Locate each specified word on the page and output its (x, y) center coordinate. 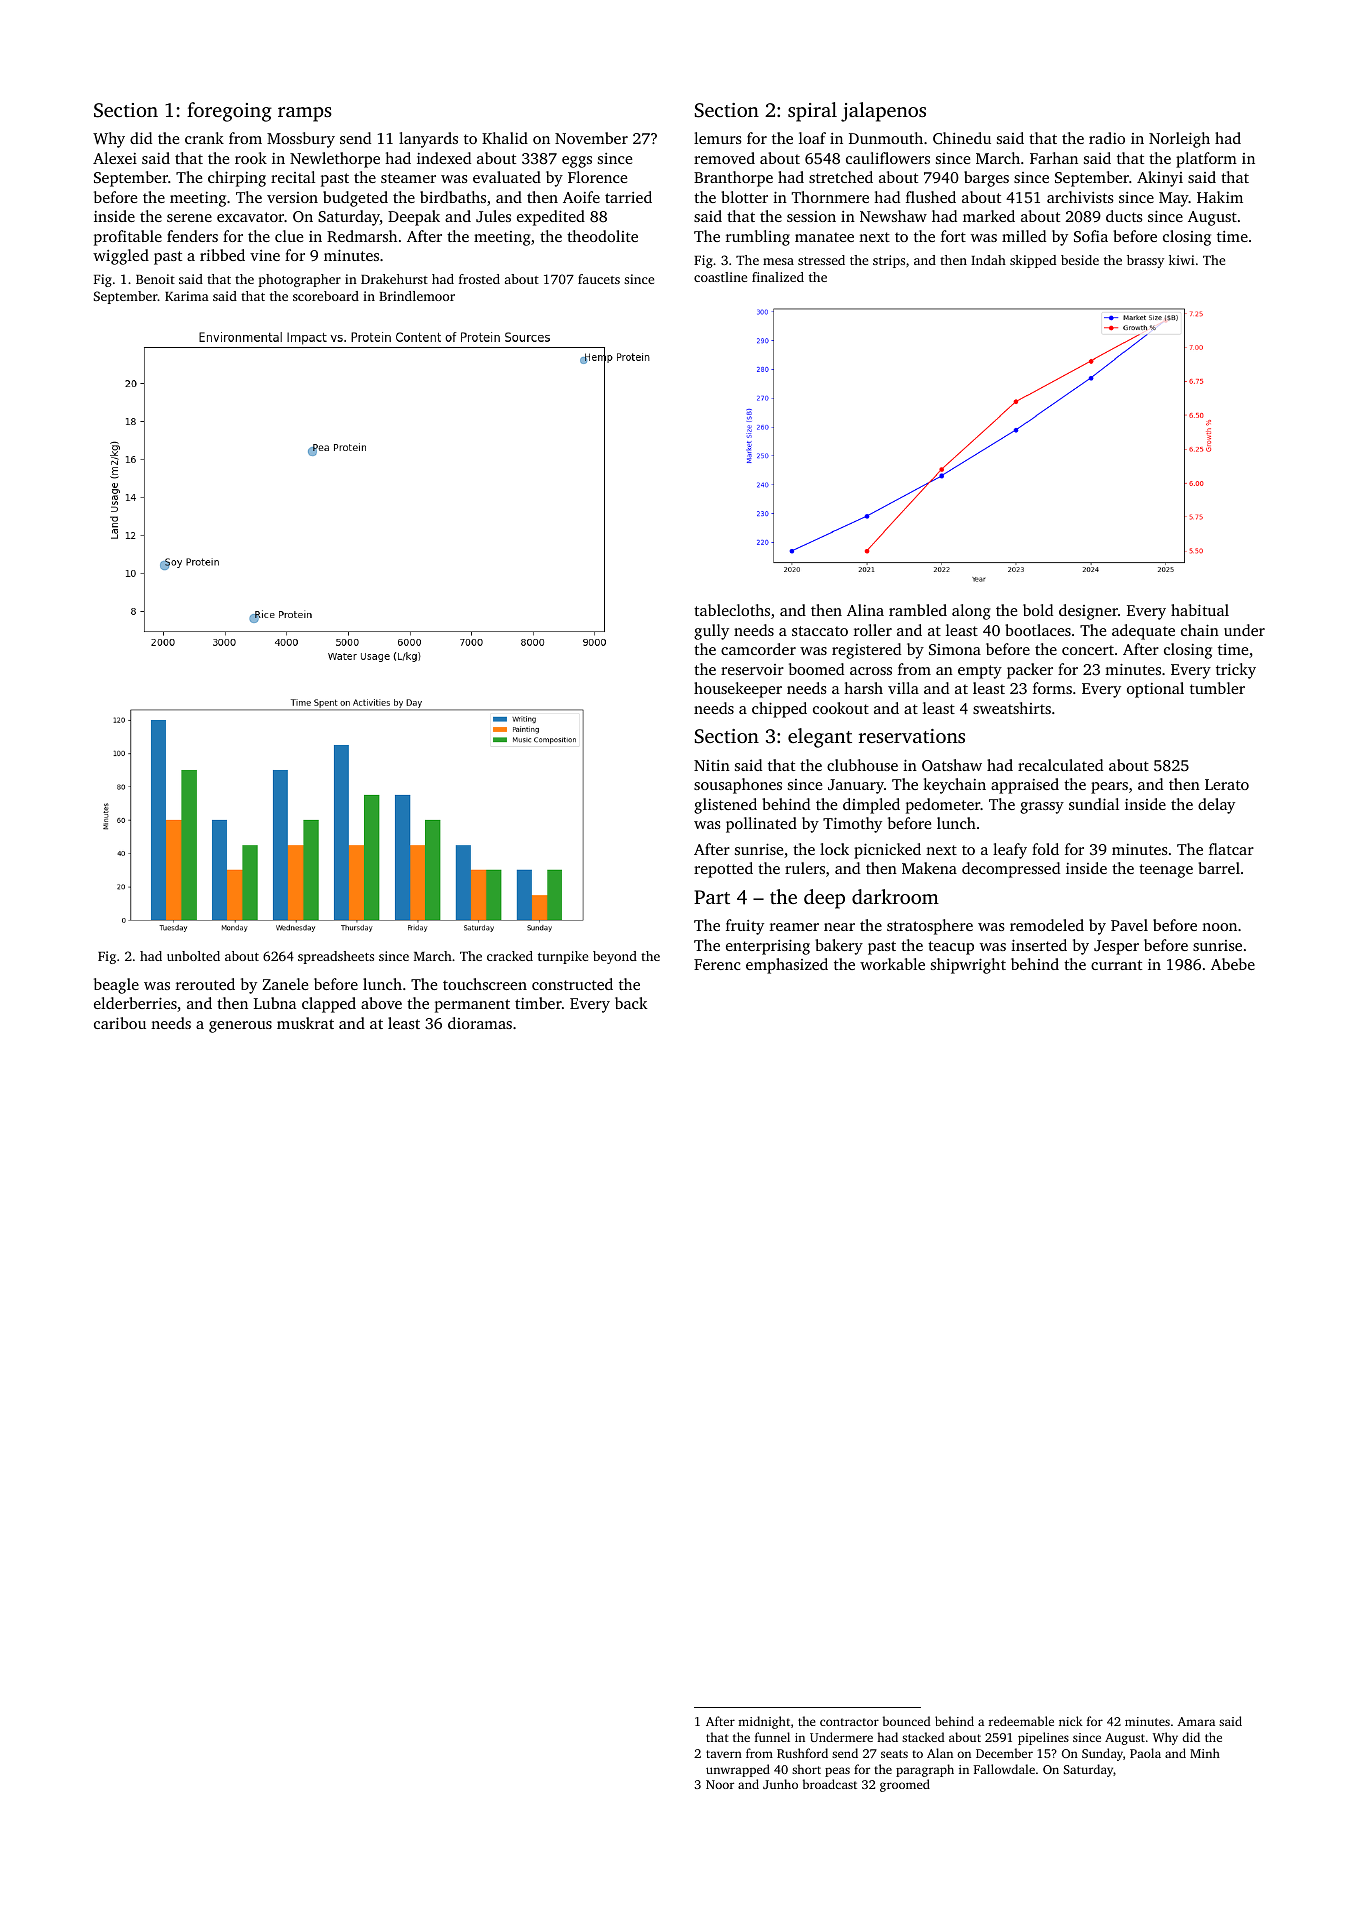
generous (240, 1027)
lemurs (718, 138)
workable (892, 964)
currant (1116, 965)
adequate (1143, 632)
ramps (305, 114)
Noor (720, 1784)
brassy (1145, 261)
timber (538, 1003)
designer (1088, 612)
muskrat (305, 1023)
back (631, 1003)
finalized (778, 277)
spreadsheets (336, 957)
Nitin (712, 765)
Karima (187, 296)
